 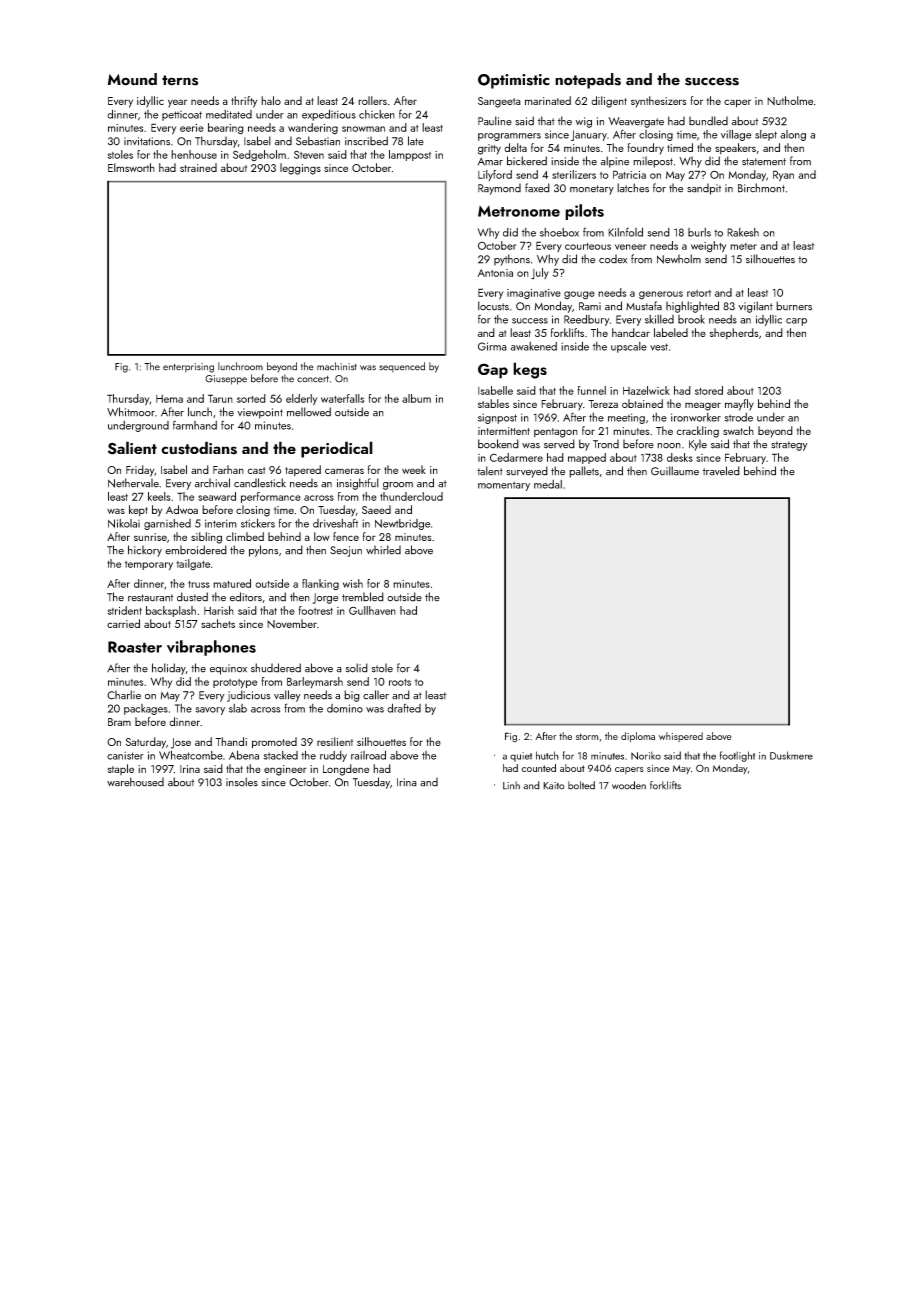 I want to click on Wheatcombe, so click(x=191, y=755).
